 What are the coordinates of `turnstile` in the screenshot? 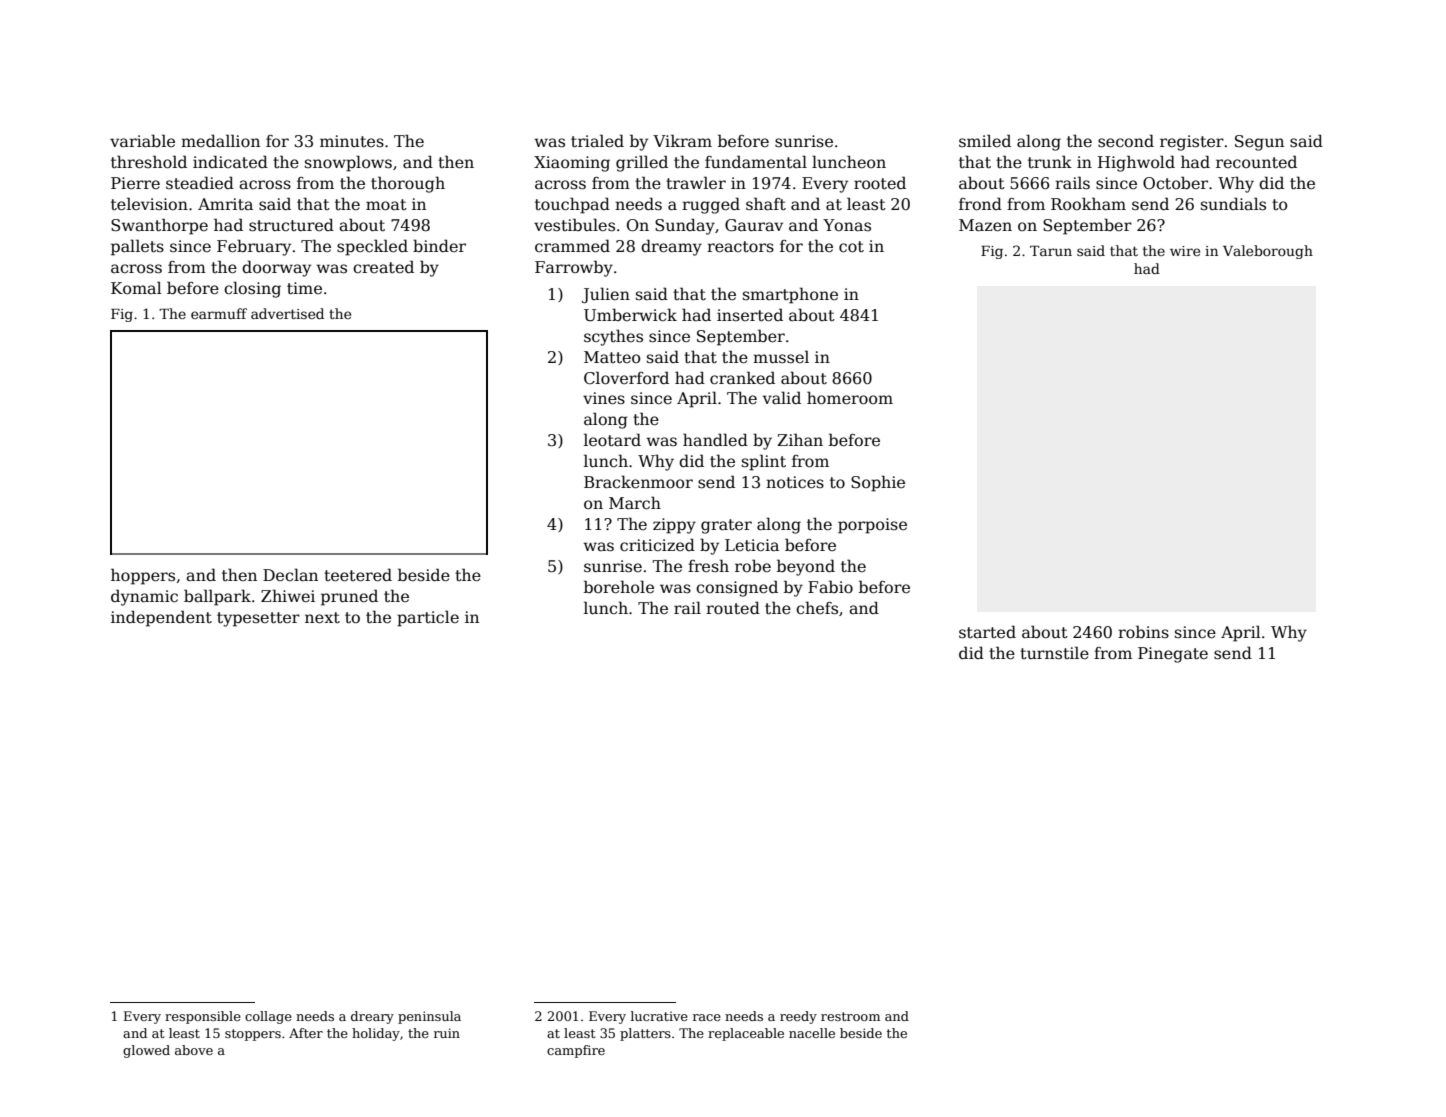 It's located at (1054, 653).
